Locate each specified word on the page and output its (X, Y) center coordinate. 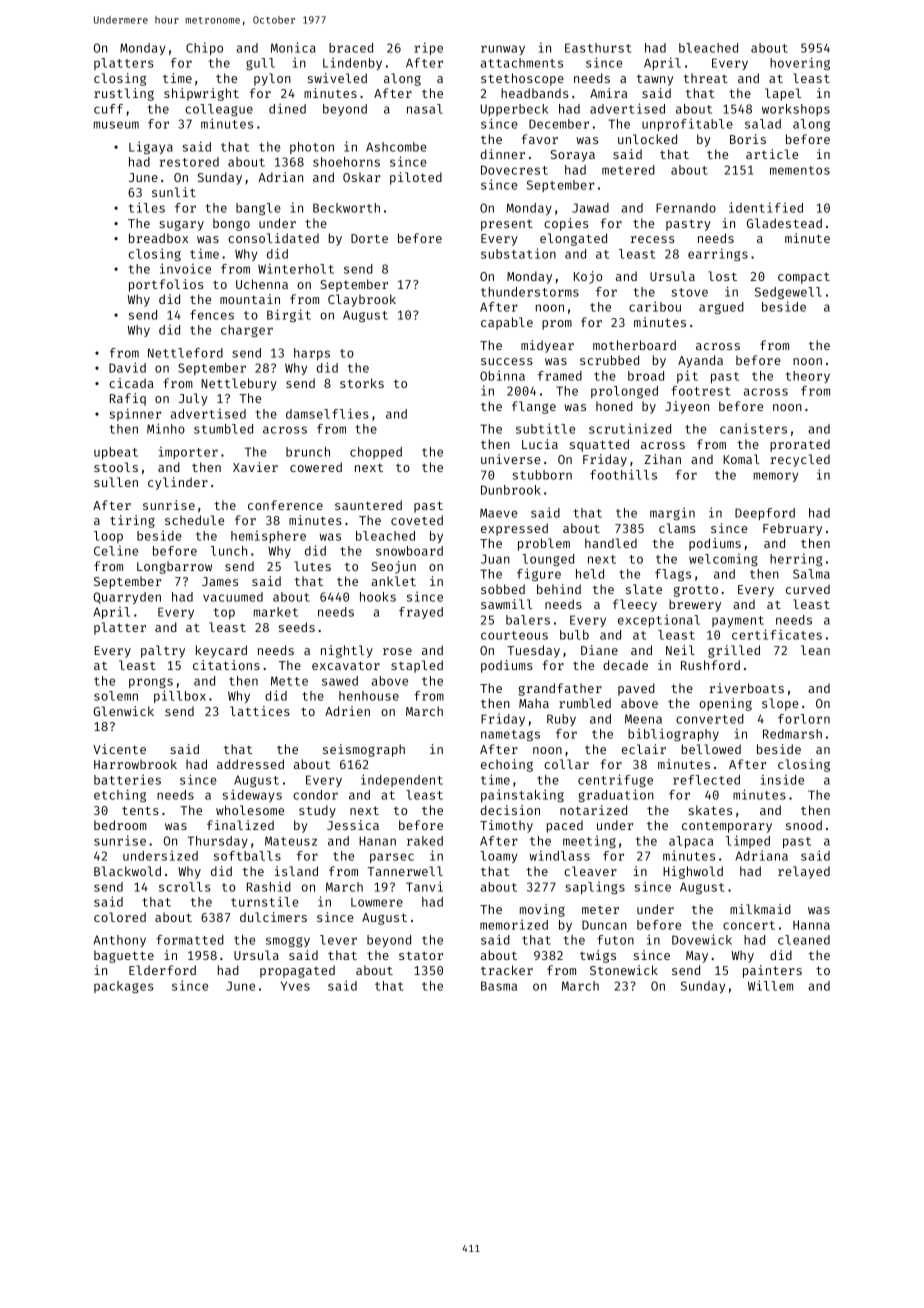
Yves (295, 986)
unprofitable (687, 124)
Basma (499, 986)
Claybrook (362, 300)
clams (677, 528)
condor (315, 795)
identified (766, 207)
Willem (770, 985)
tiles (147, 207)
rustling (124, 94)
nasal (425, 109)
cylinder (178, 483)
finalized (240, 825)
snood (804, 825)
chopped (376, 453)
